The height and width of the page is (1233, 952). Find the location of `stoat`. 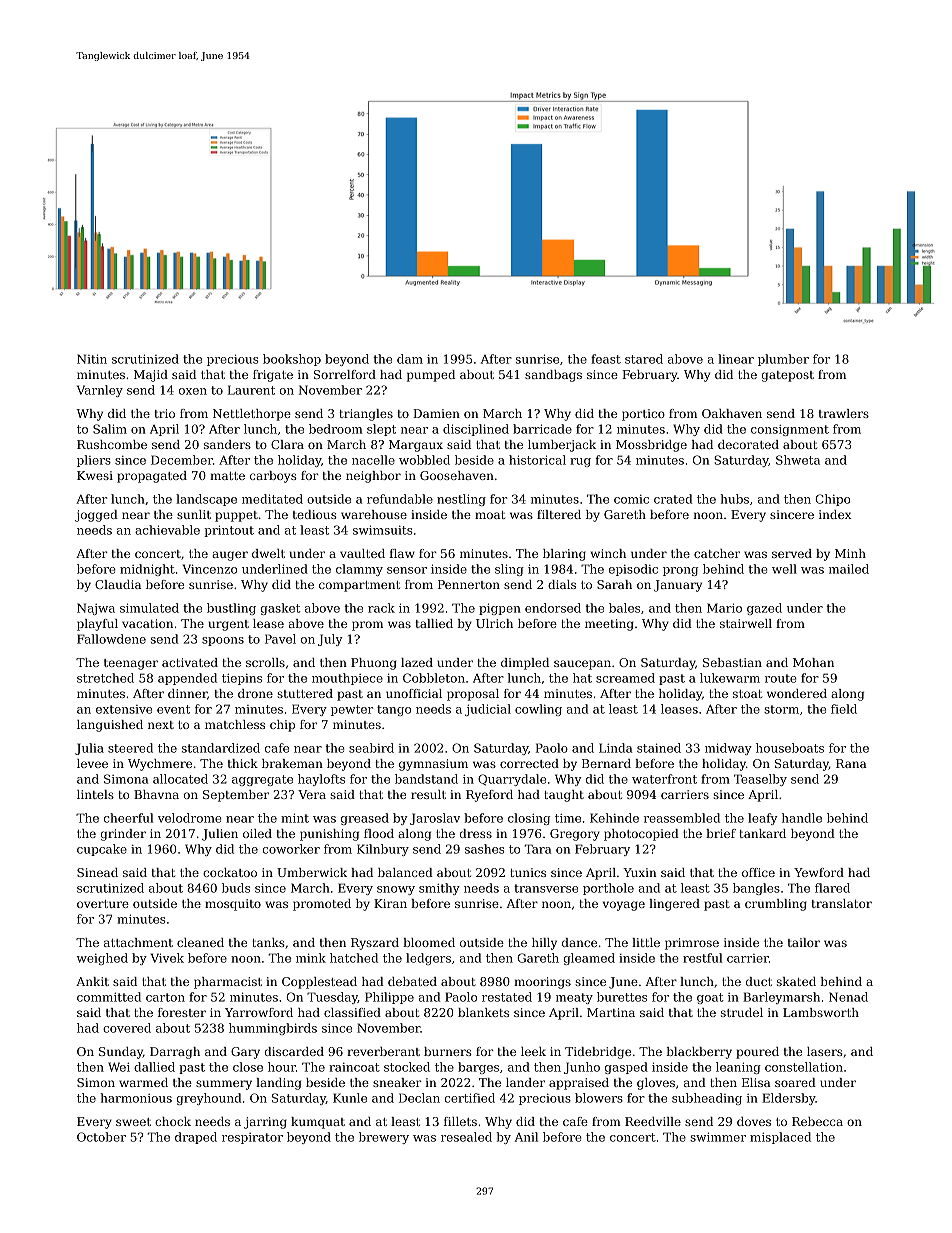

stoat is located at coordinates (747, 694).
